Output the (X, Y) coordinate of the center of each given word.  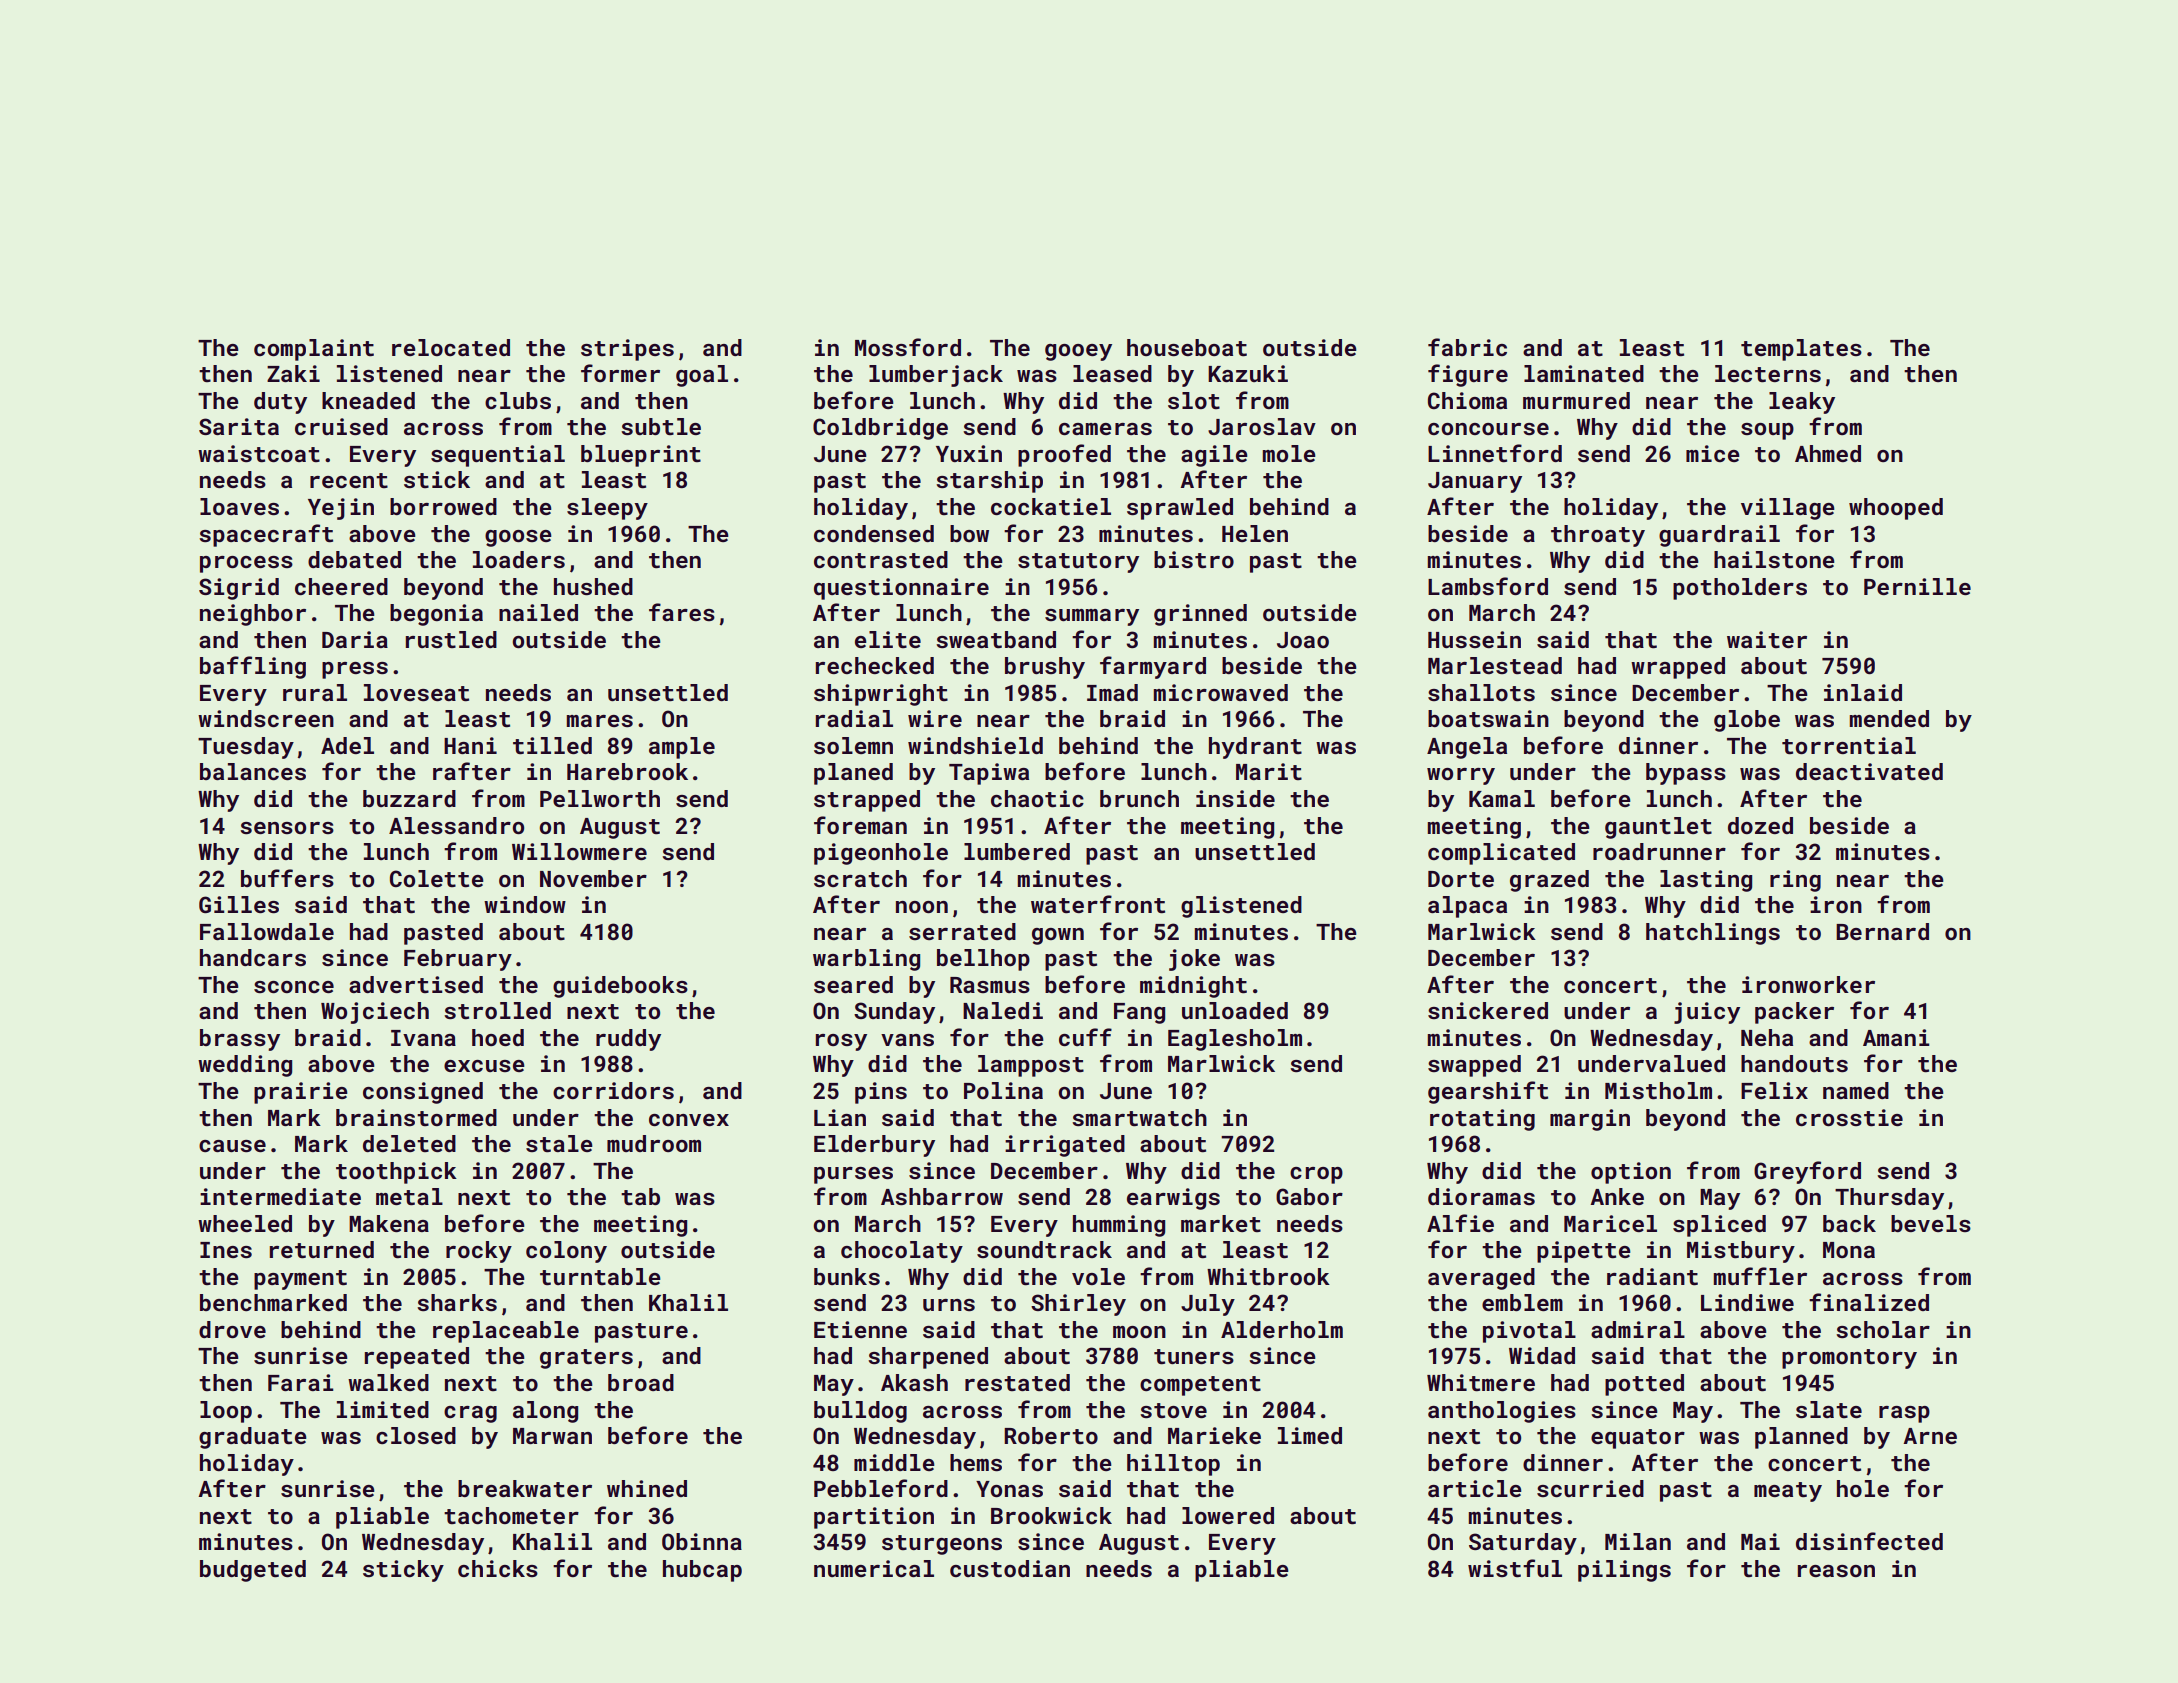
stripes (627, 350)
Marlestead (1495, 665)
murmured (1576, 400)
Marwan (552, 1436)
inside (1235, 798)
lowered (1228, 1515)
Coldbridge (880, 429)
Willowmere (579, 851)
